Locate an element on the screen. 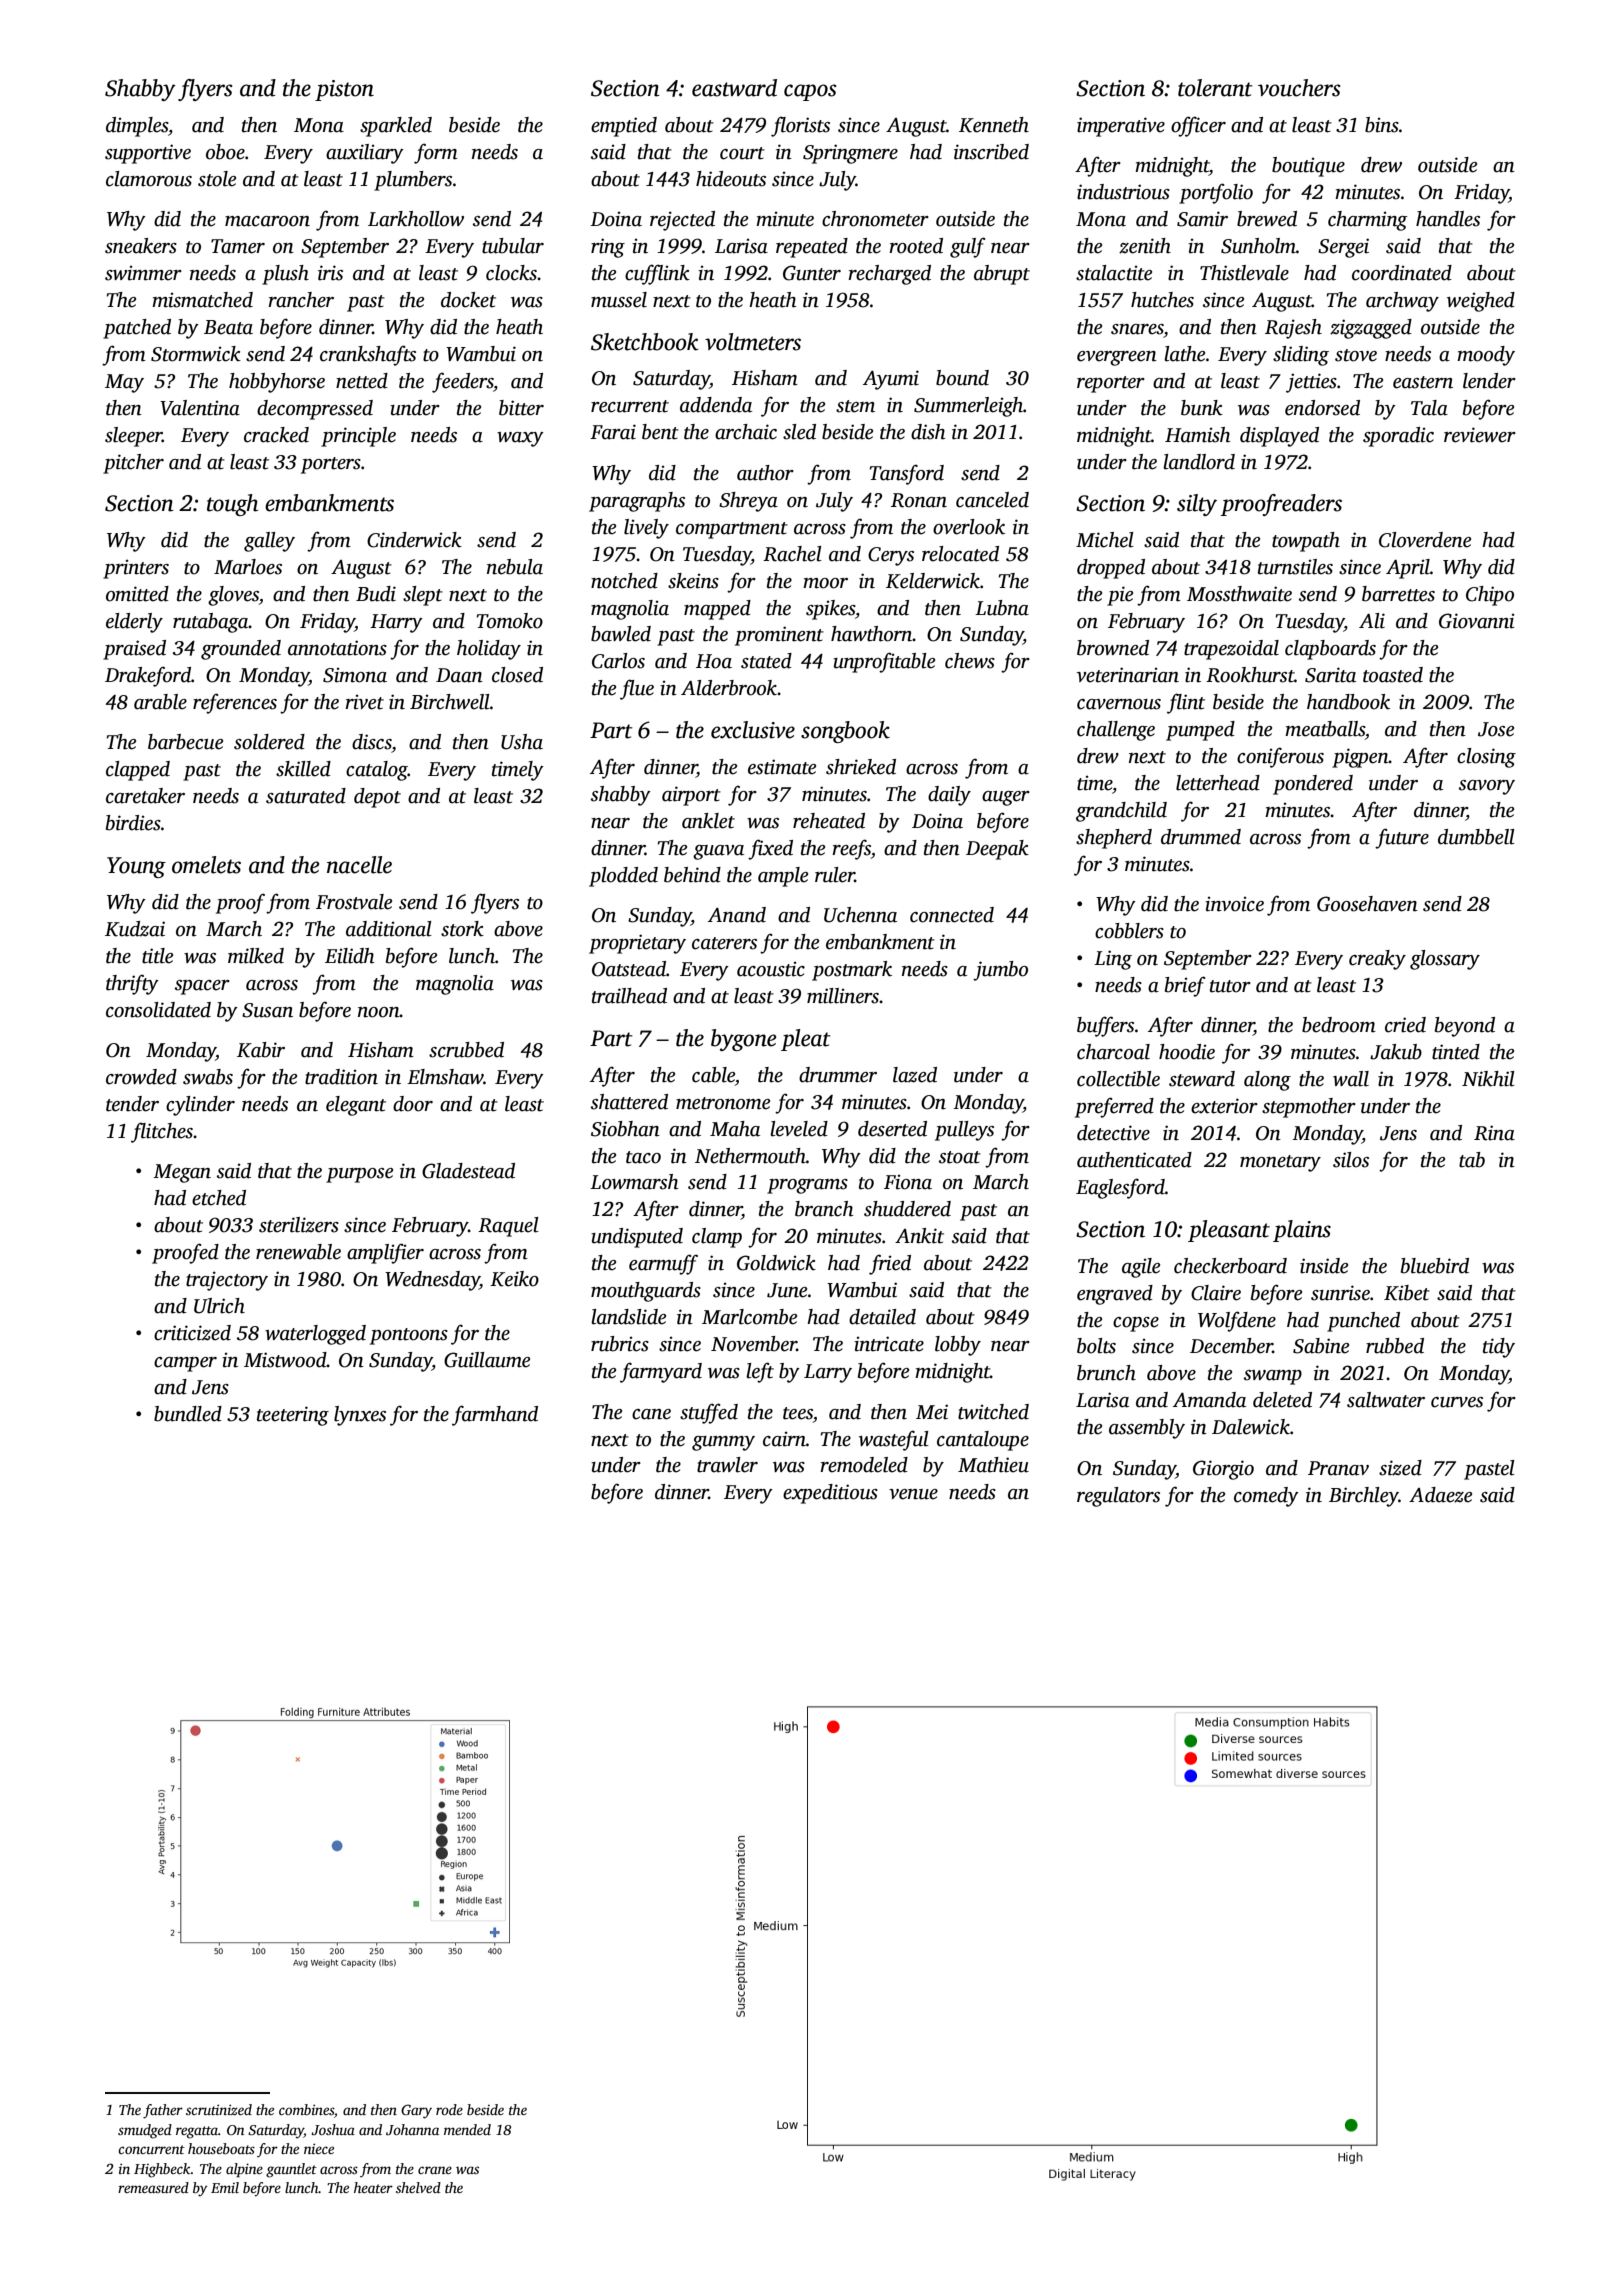  tolerant is located at coordinates (1215, 88).
